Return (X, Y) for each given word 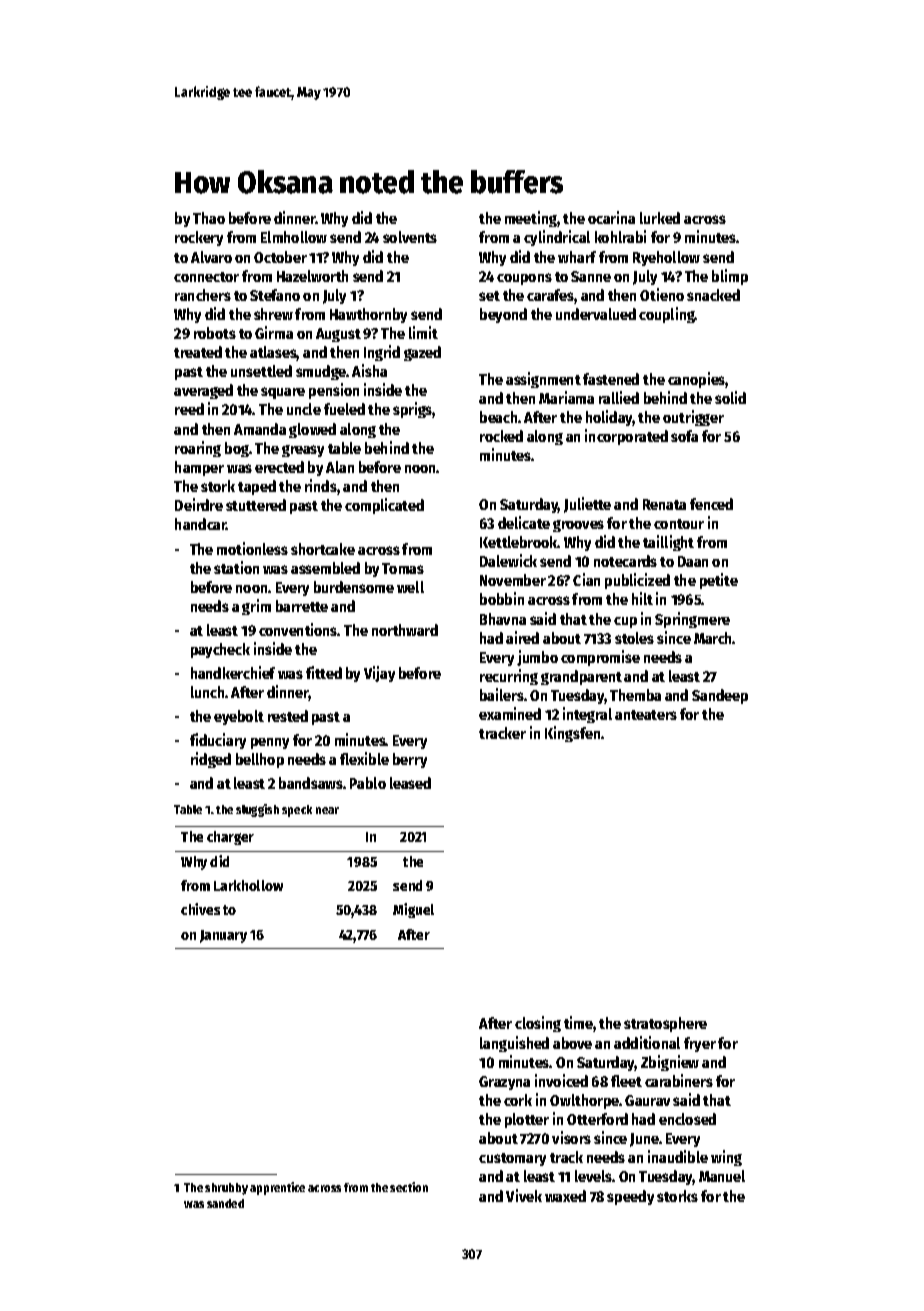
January (223, 936)
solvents (410, 237)
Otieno (662, 294)
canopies (697, 380)
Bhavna (503, 619)
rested (288, 716)
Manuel (722, 1176)
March (713, 638)
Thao (209, 218)
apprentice (277, 1188)
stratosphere (665, 1024)
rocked (501, 436)
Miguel (413, 910)
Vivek (524, 1195)
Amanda (260, 429)
